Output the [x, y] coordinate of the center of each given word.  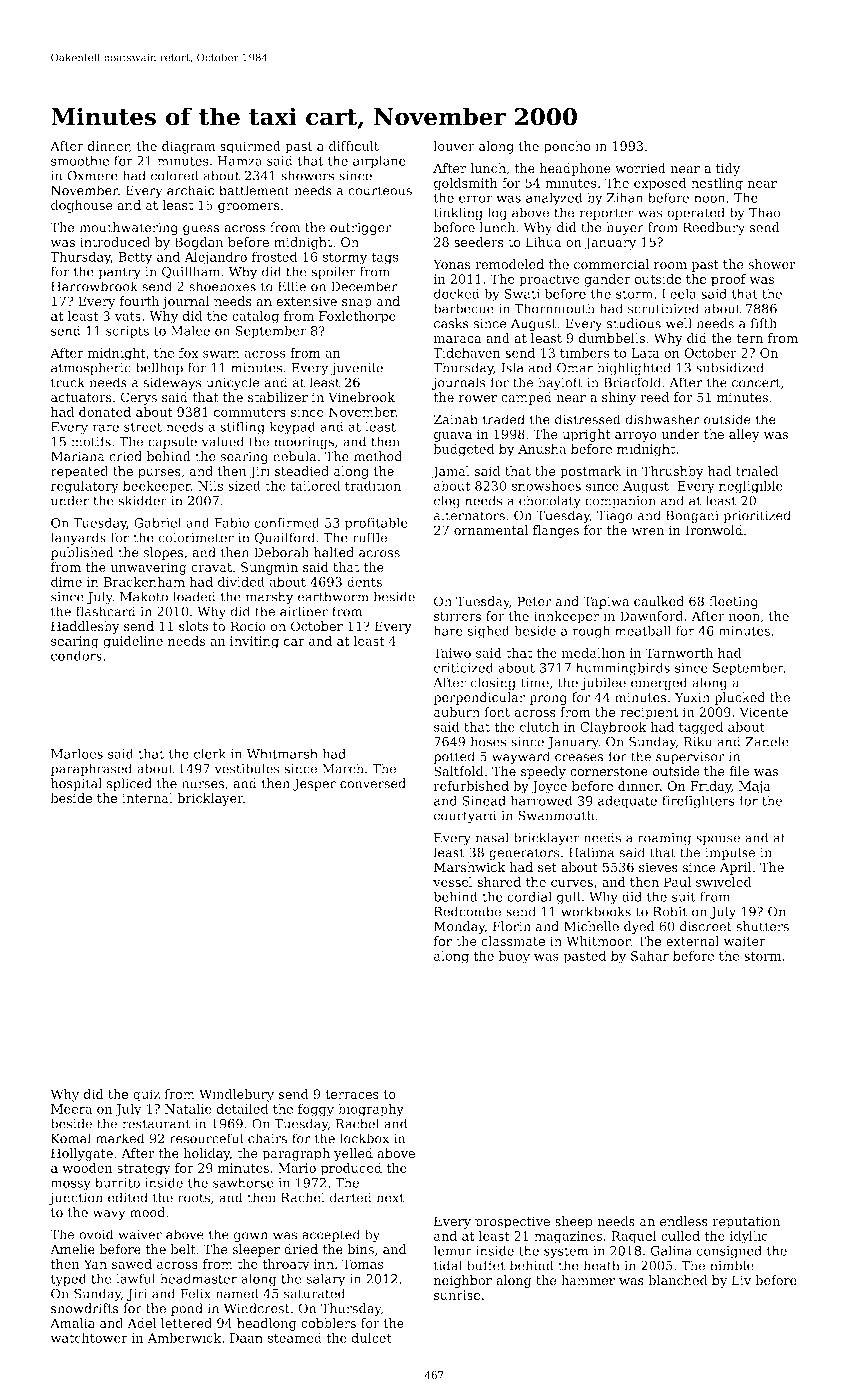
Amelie [72, 1249]
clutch [539, 726]
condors [76, 655]
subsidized [730, 367]
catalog [255, 317]
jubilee [603, 683]
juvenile [357, 369]
